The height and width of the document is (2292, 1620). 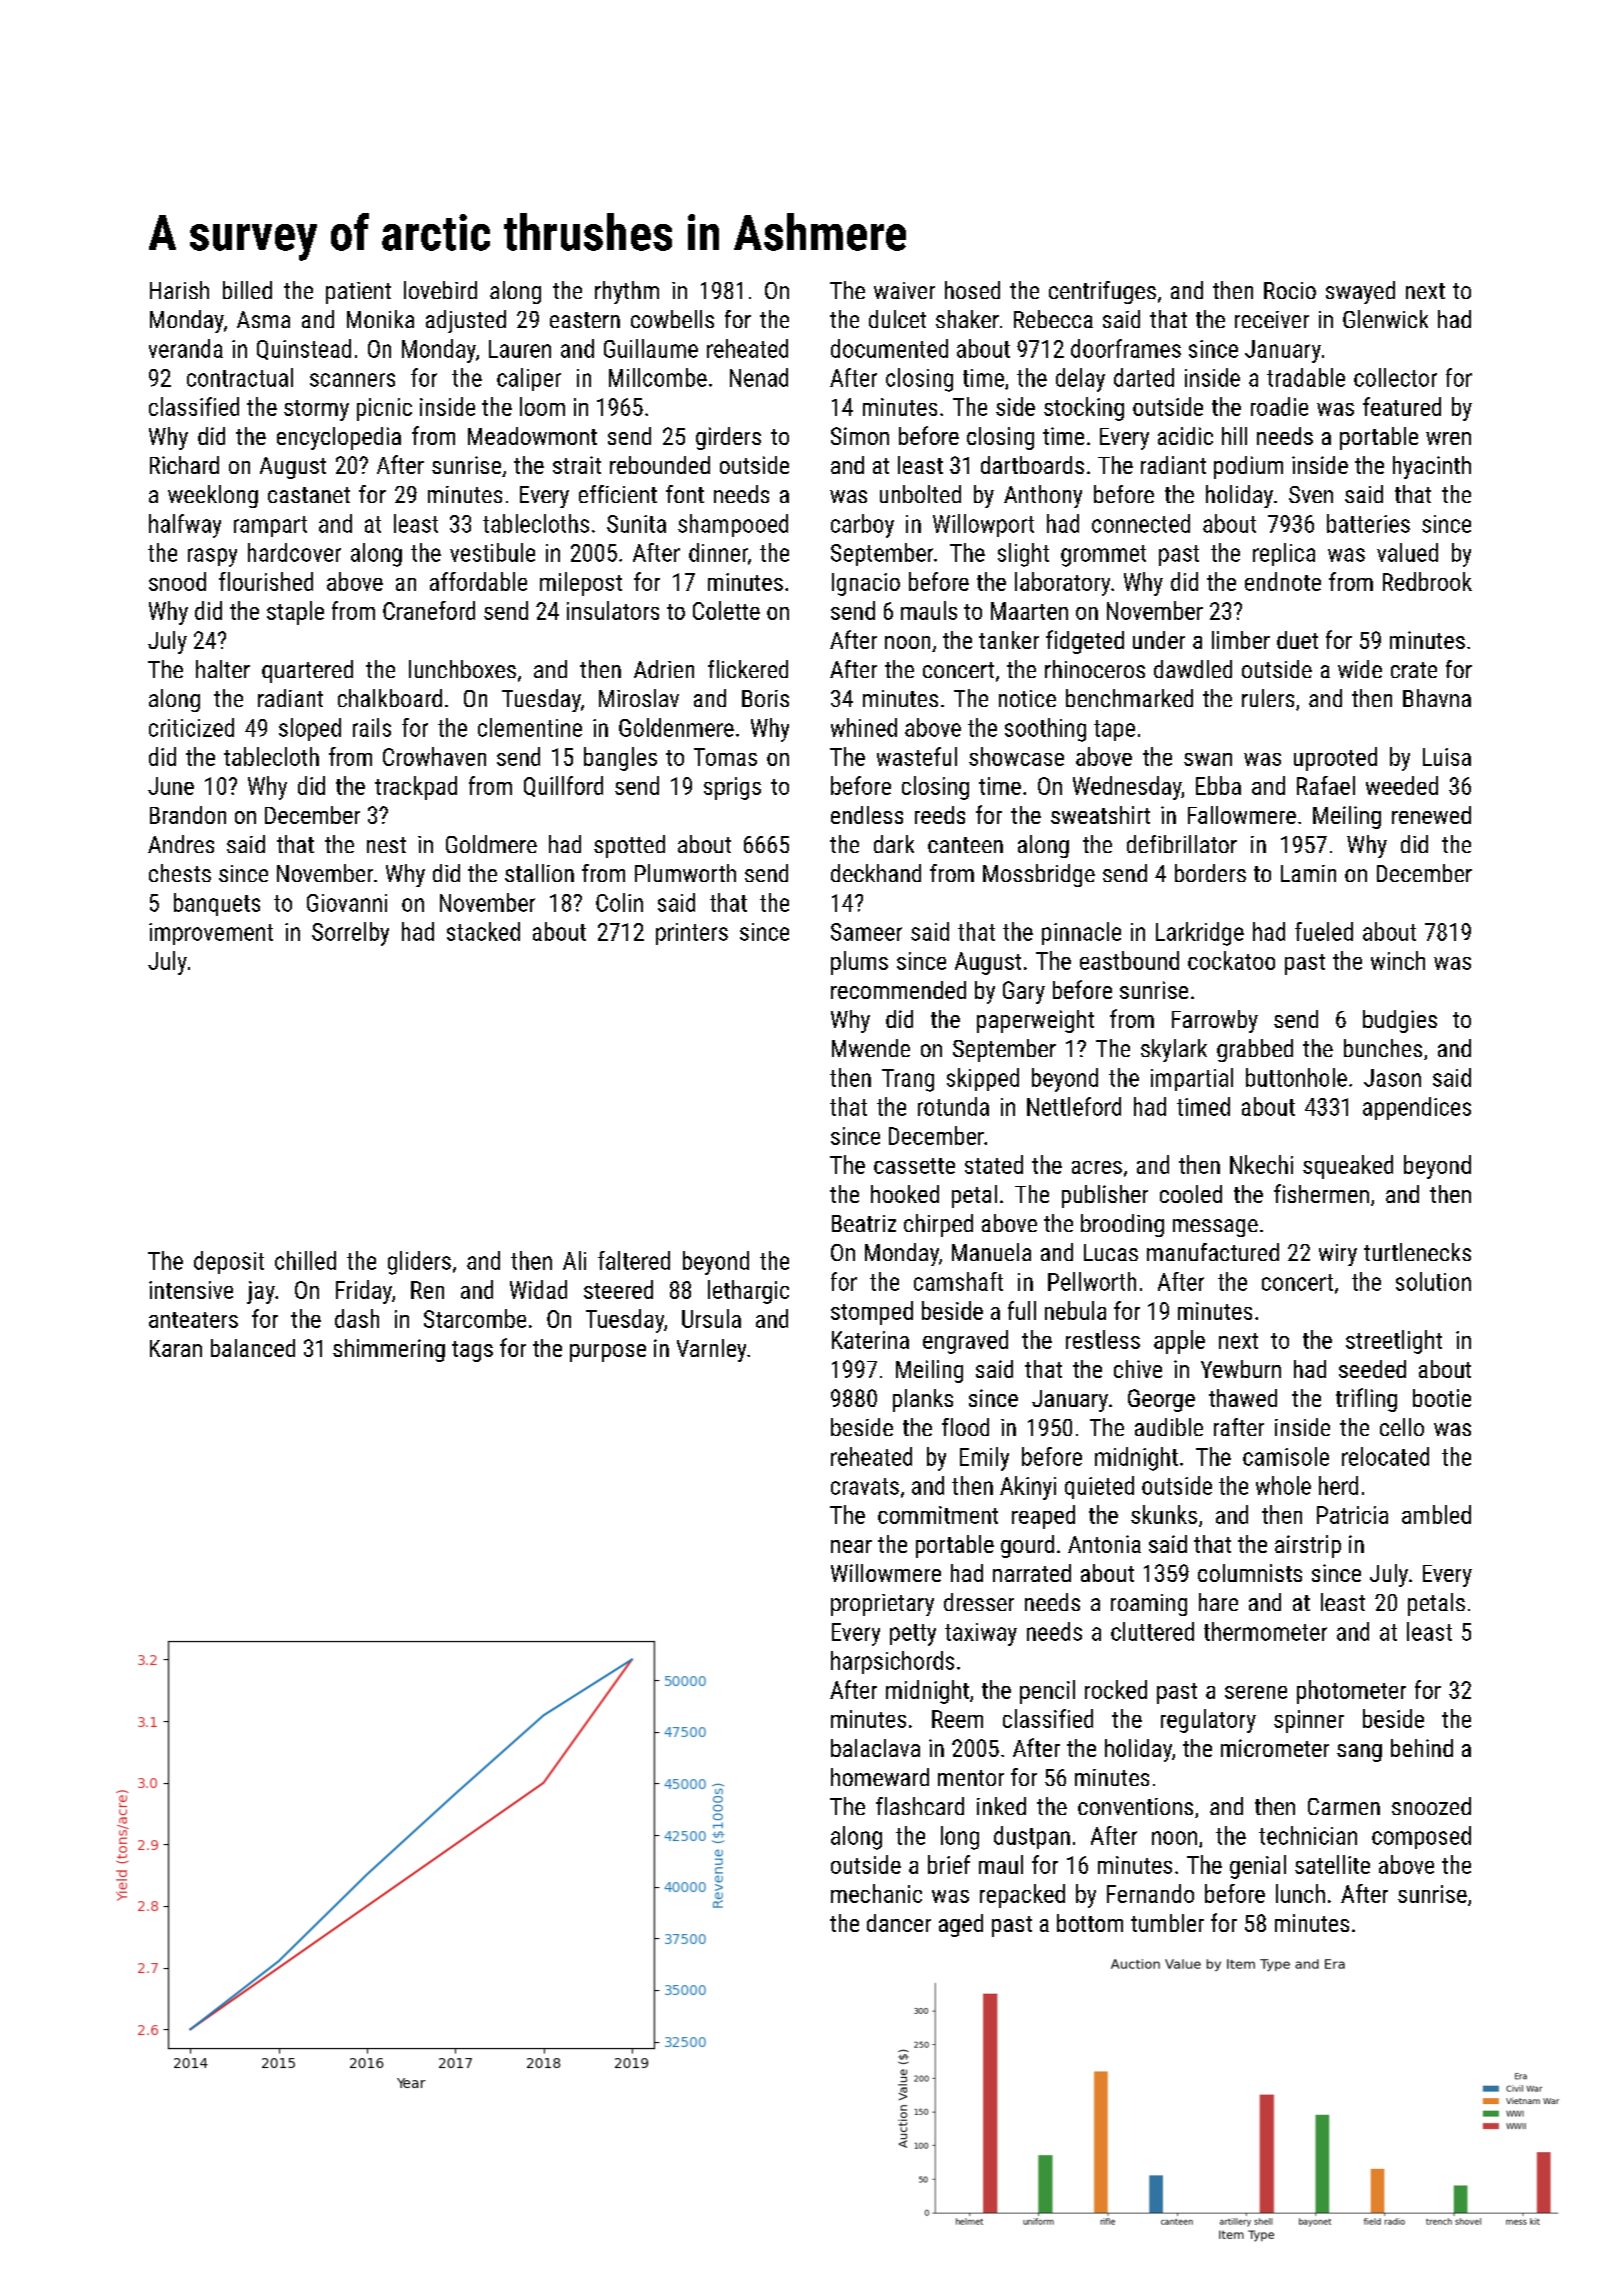 What do you see at coordinates (1338, 1255) in the document?
I see `wiry` at bounding box center [1338, 1255].
